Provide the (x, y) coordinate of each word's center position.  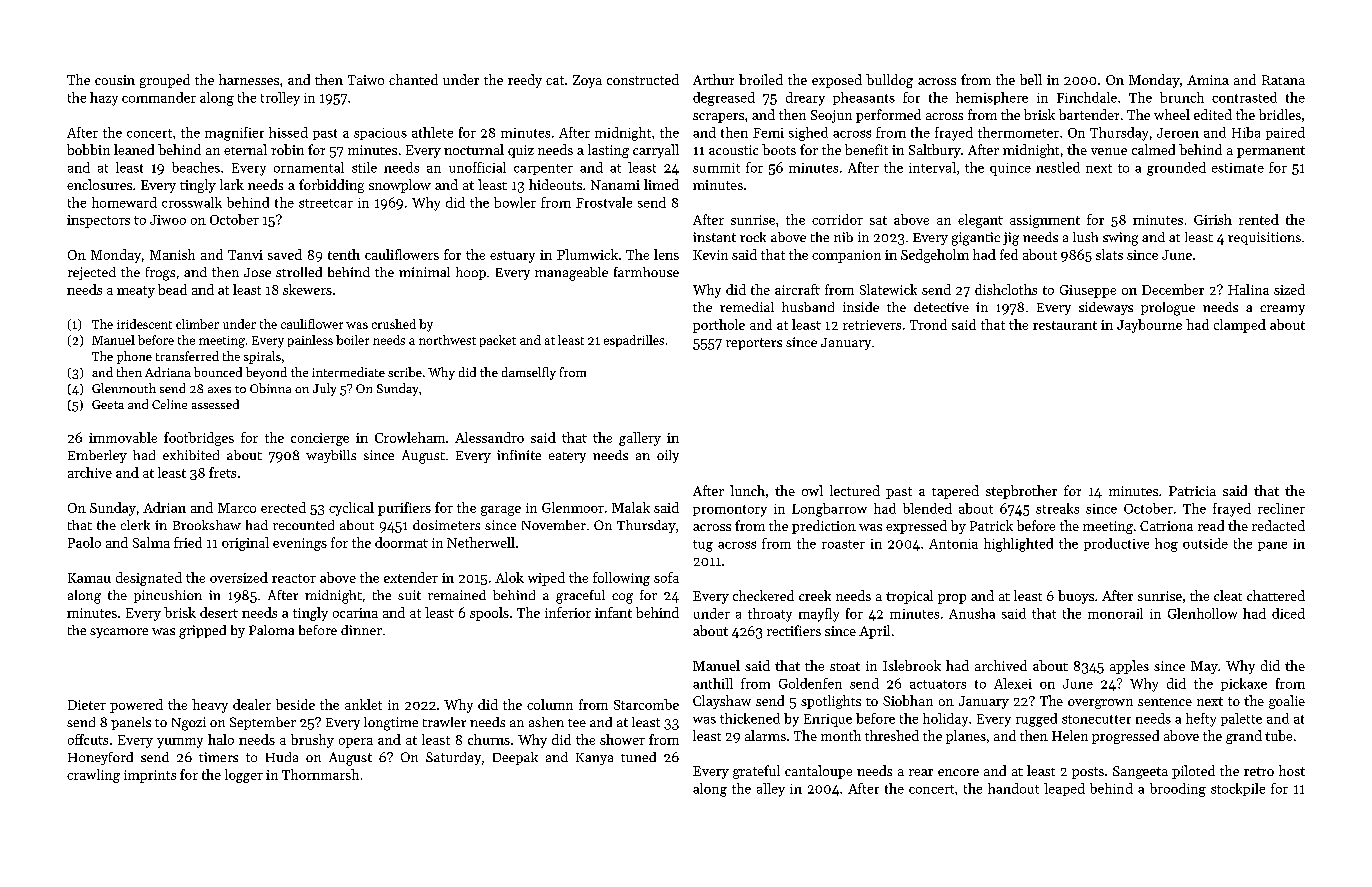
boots (779, 149)
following (621, 579)
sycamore (119, 633)
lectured (855, 490)
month (841, 735)
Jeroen (1178, 133)
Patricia (1192, 491)
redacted (1278, 525)
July (324, 389)
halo (221, 739)
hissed (288, 132)
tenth (344, 254)
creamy (1282, 310)
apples (1129, 667)
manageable (571, 274)
